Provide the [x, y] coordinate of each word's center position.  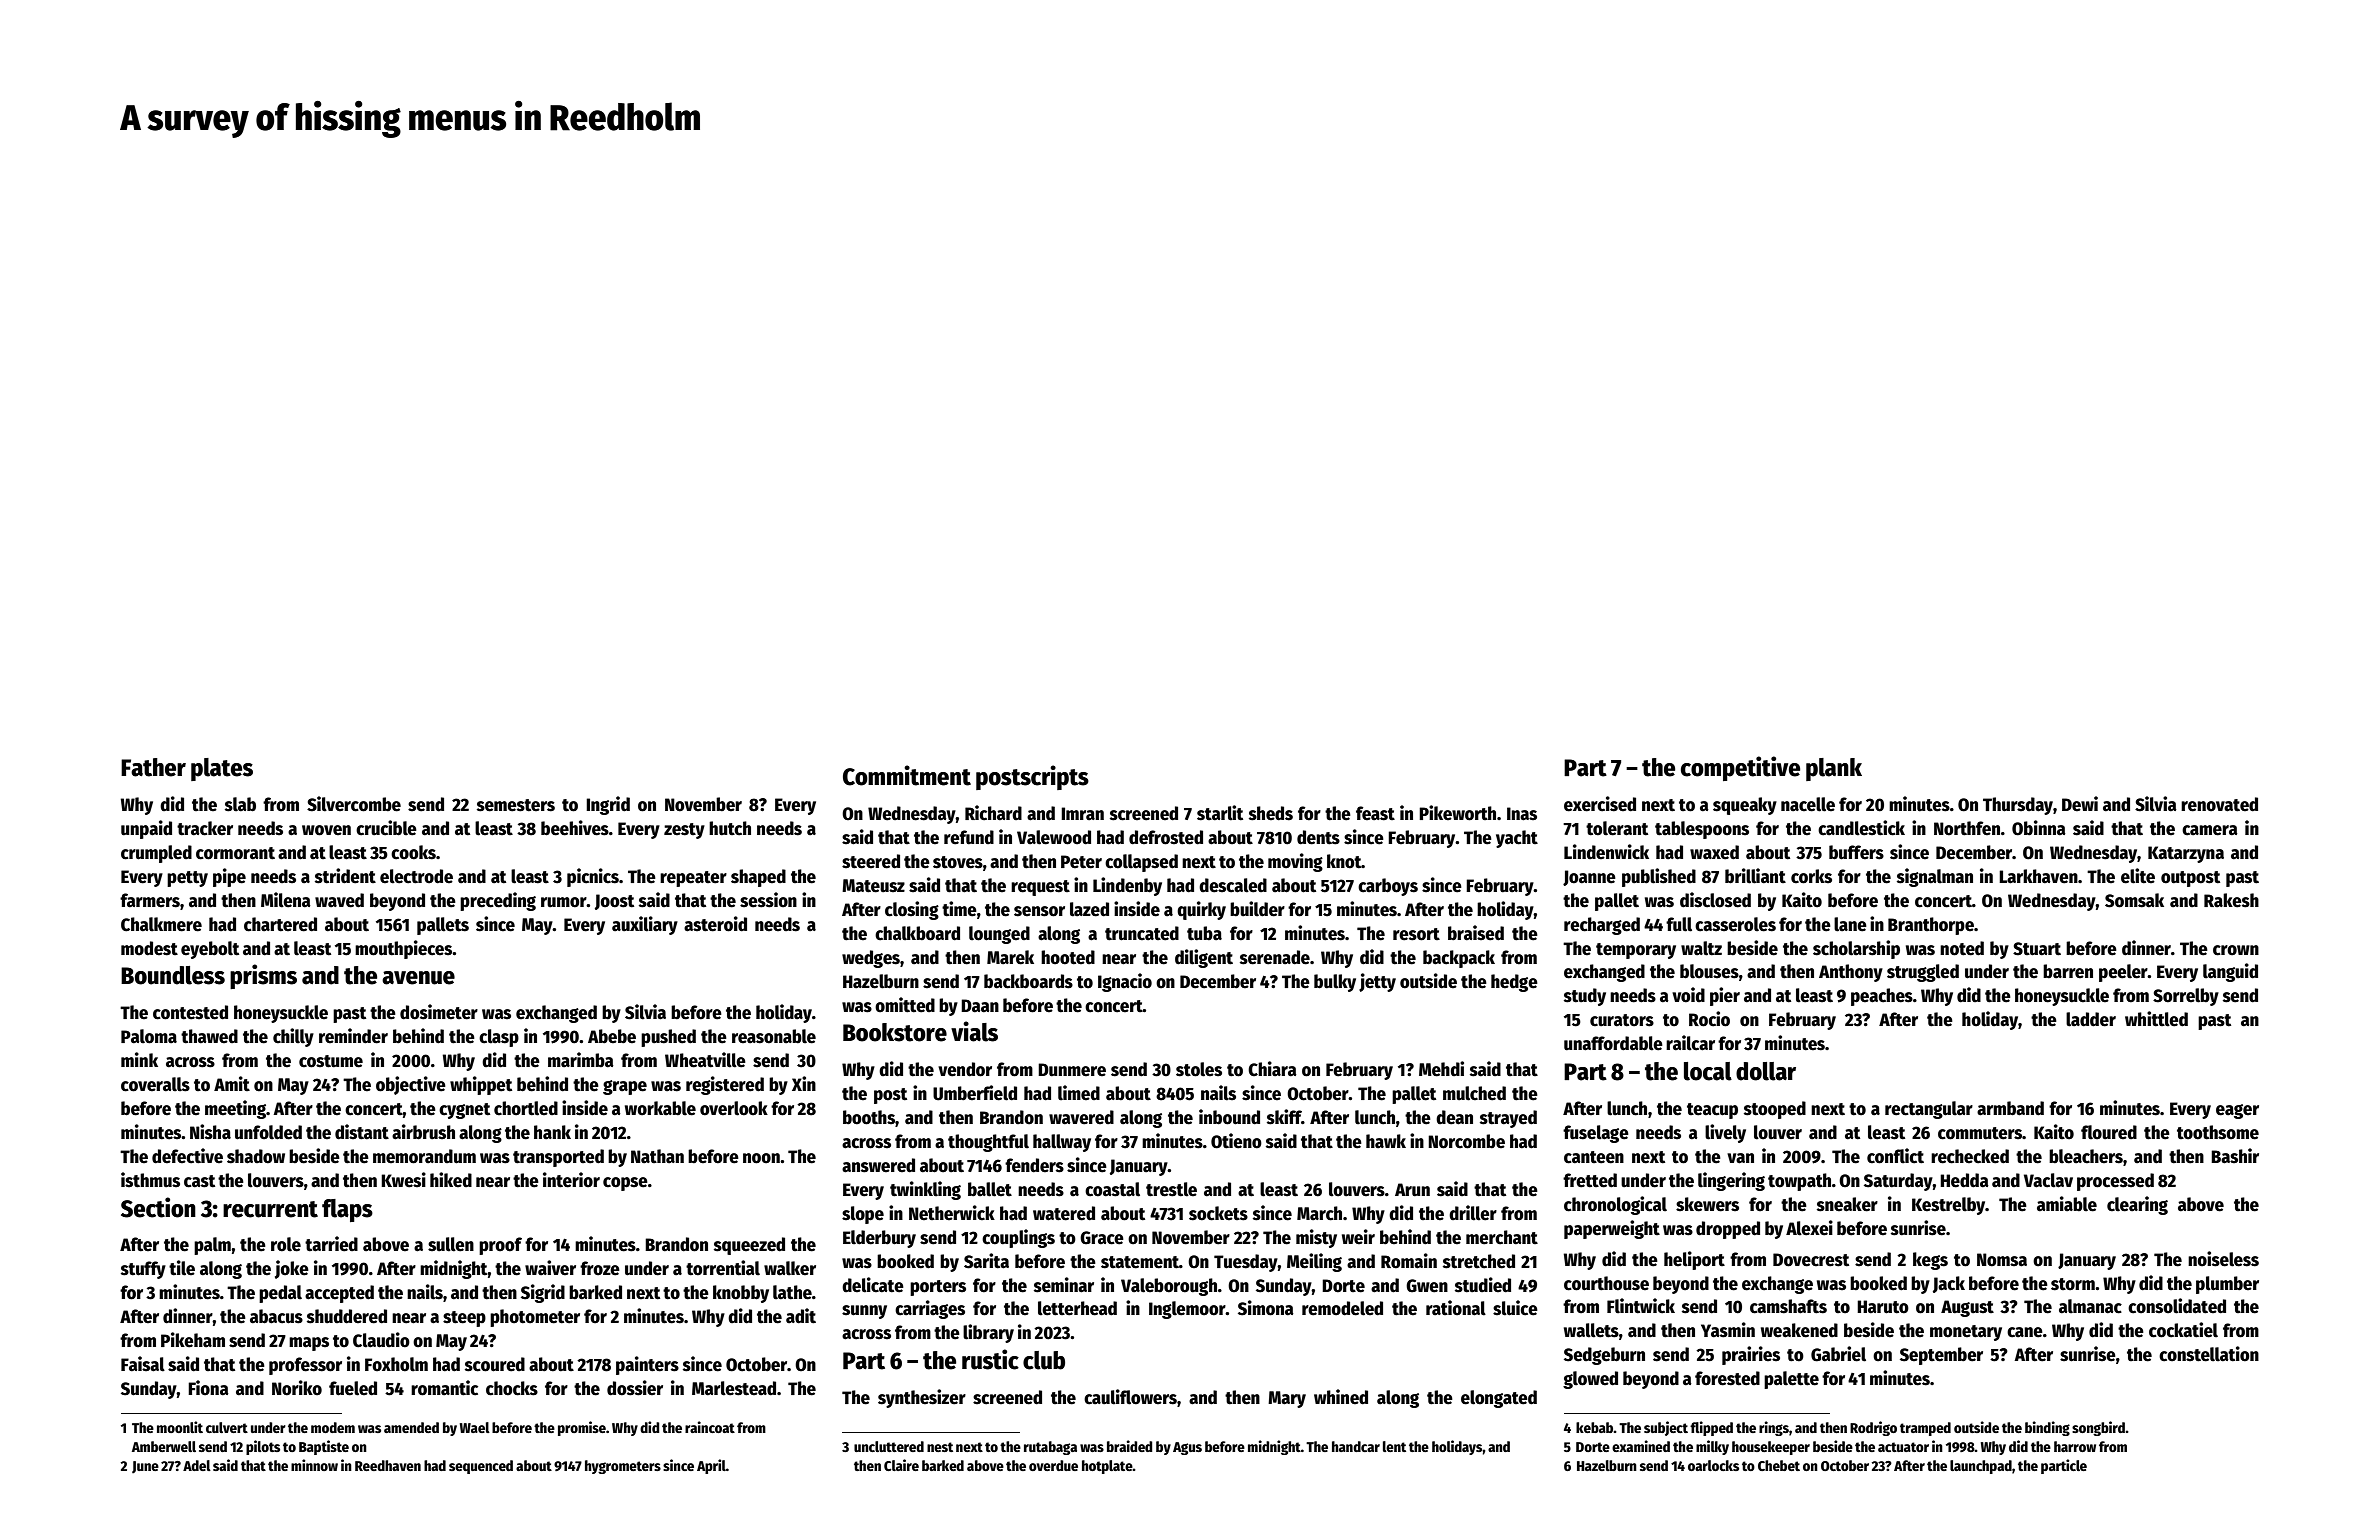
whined [1341, 1397]
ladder [2091, 1019]
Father [153, 767]
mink [139, 1059]
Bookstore [895, 1032]
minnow [314, 1465]
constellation [2209, 1354]
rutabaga [1050, 1448]
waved [339, 900]
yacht [1517, 839]
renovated [2219, 804]
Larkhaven [2038, 876]
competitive [1740, 768]
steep [464, 1319]
